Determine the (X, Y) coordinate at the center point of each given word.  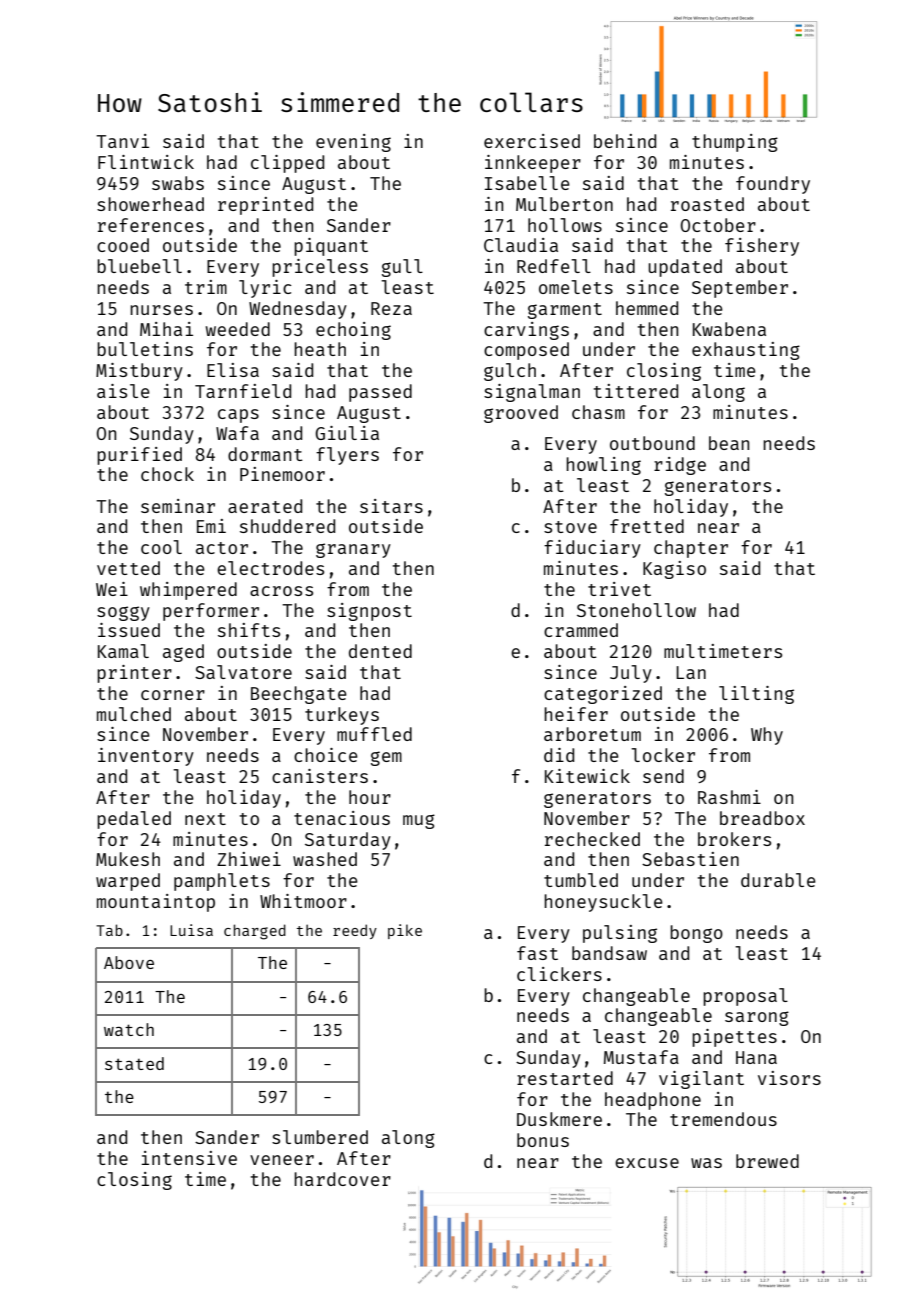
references (151, 225)
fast (537, 953)
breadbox (762, 818)
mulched (134, 714)
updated (685, 268)
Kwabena (729, 329)
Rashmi (729, 797)
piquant (331, 247)
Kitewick (587, 776)
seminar (178, 506)
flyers (347, 456)
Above (129, 962)
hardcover (342, 1179)
